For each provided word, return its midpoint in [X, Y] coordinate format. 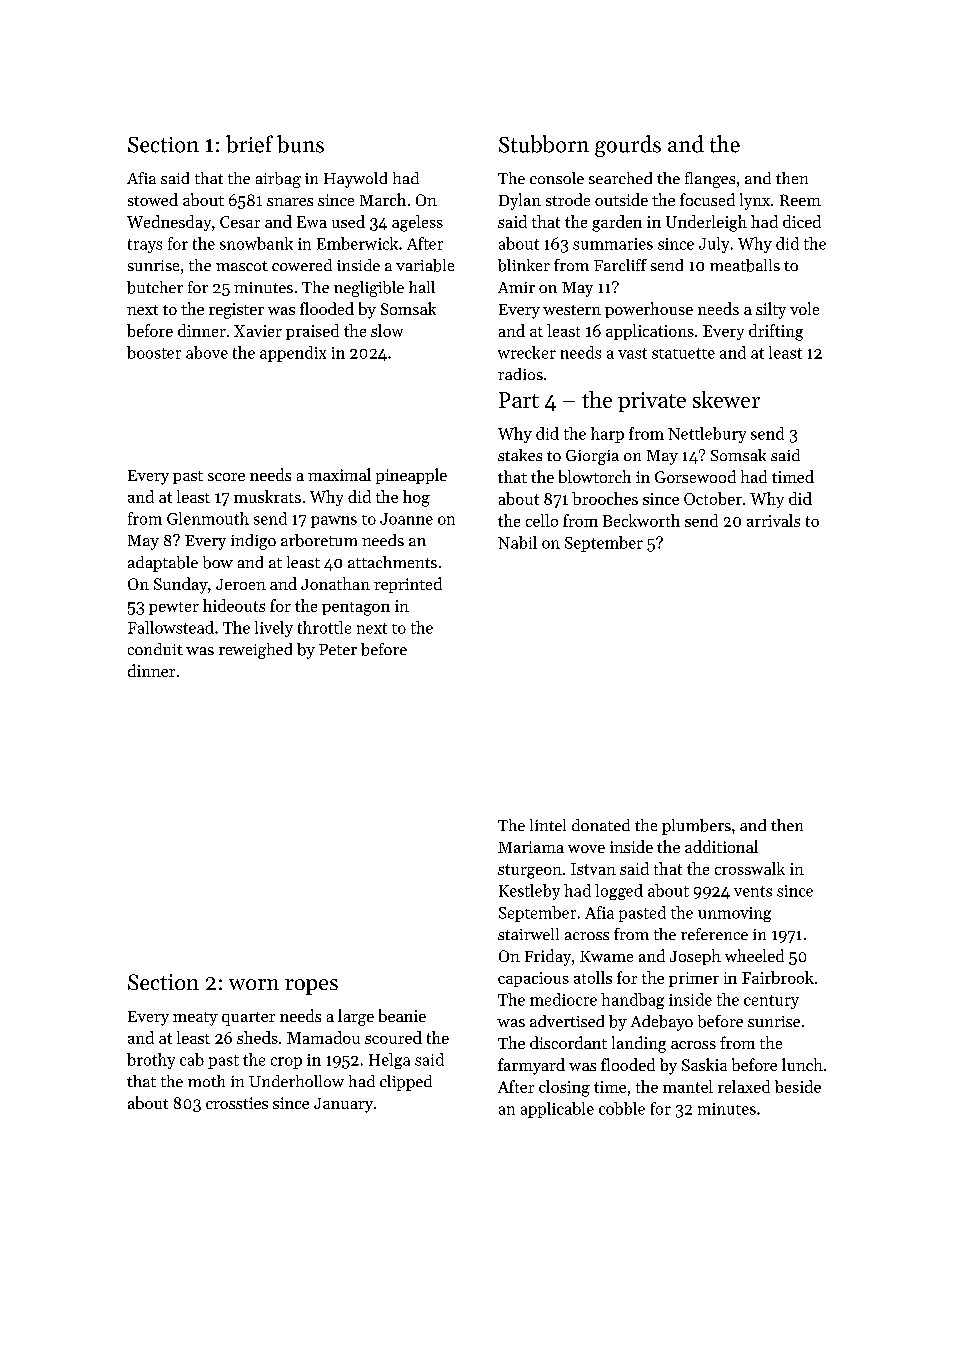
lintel [548, 825]
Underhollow [296, 1081]
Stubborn [544, 144]
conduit [155, 649]
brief [249, 144]
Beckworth [641, 520]
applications [650, 332]
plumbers [696, 827]
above [207, 352]
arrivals [773, 520]
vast [632, 353]
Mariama [531, 847]
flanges [710, 180]
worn [254, 984]
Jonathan [335, 583]
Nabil [517, 542]
